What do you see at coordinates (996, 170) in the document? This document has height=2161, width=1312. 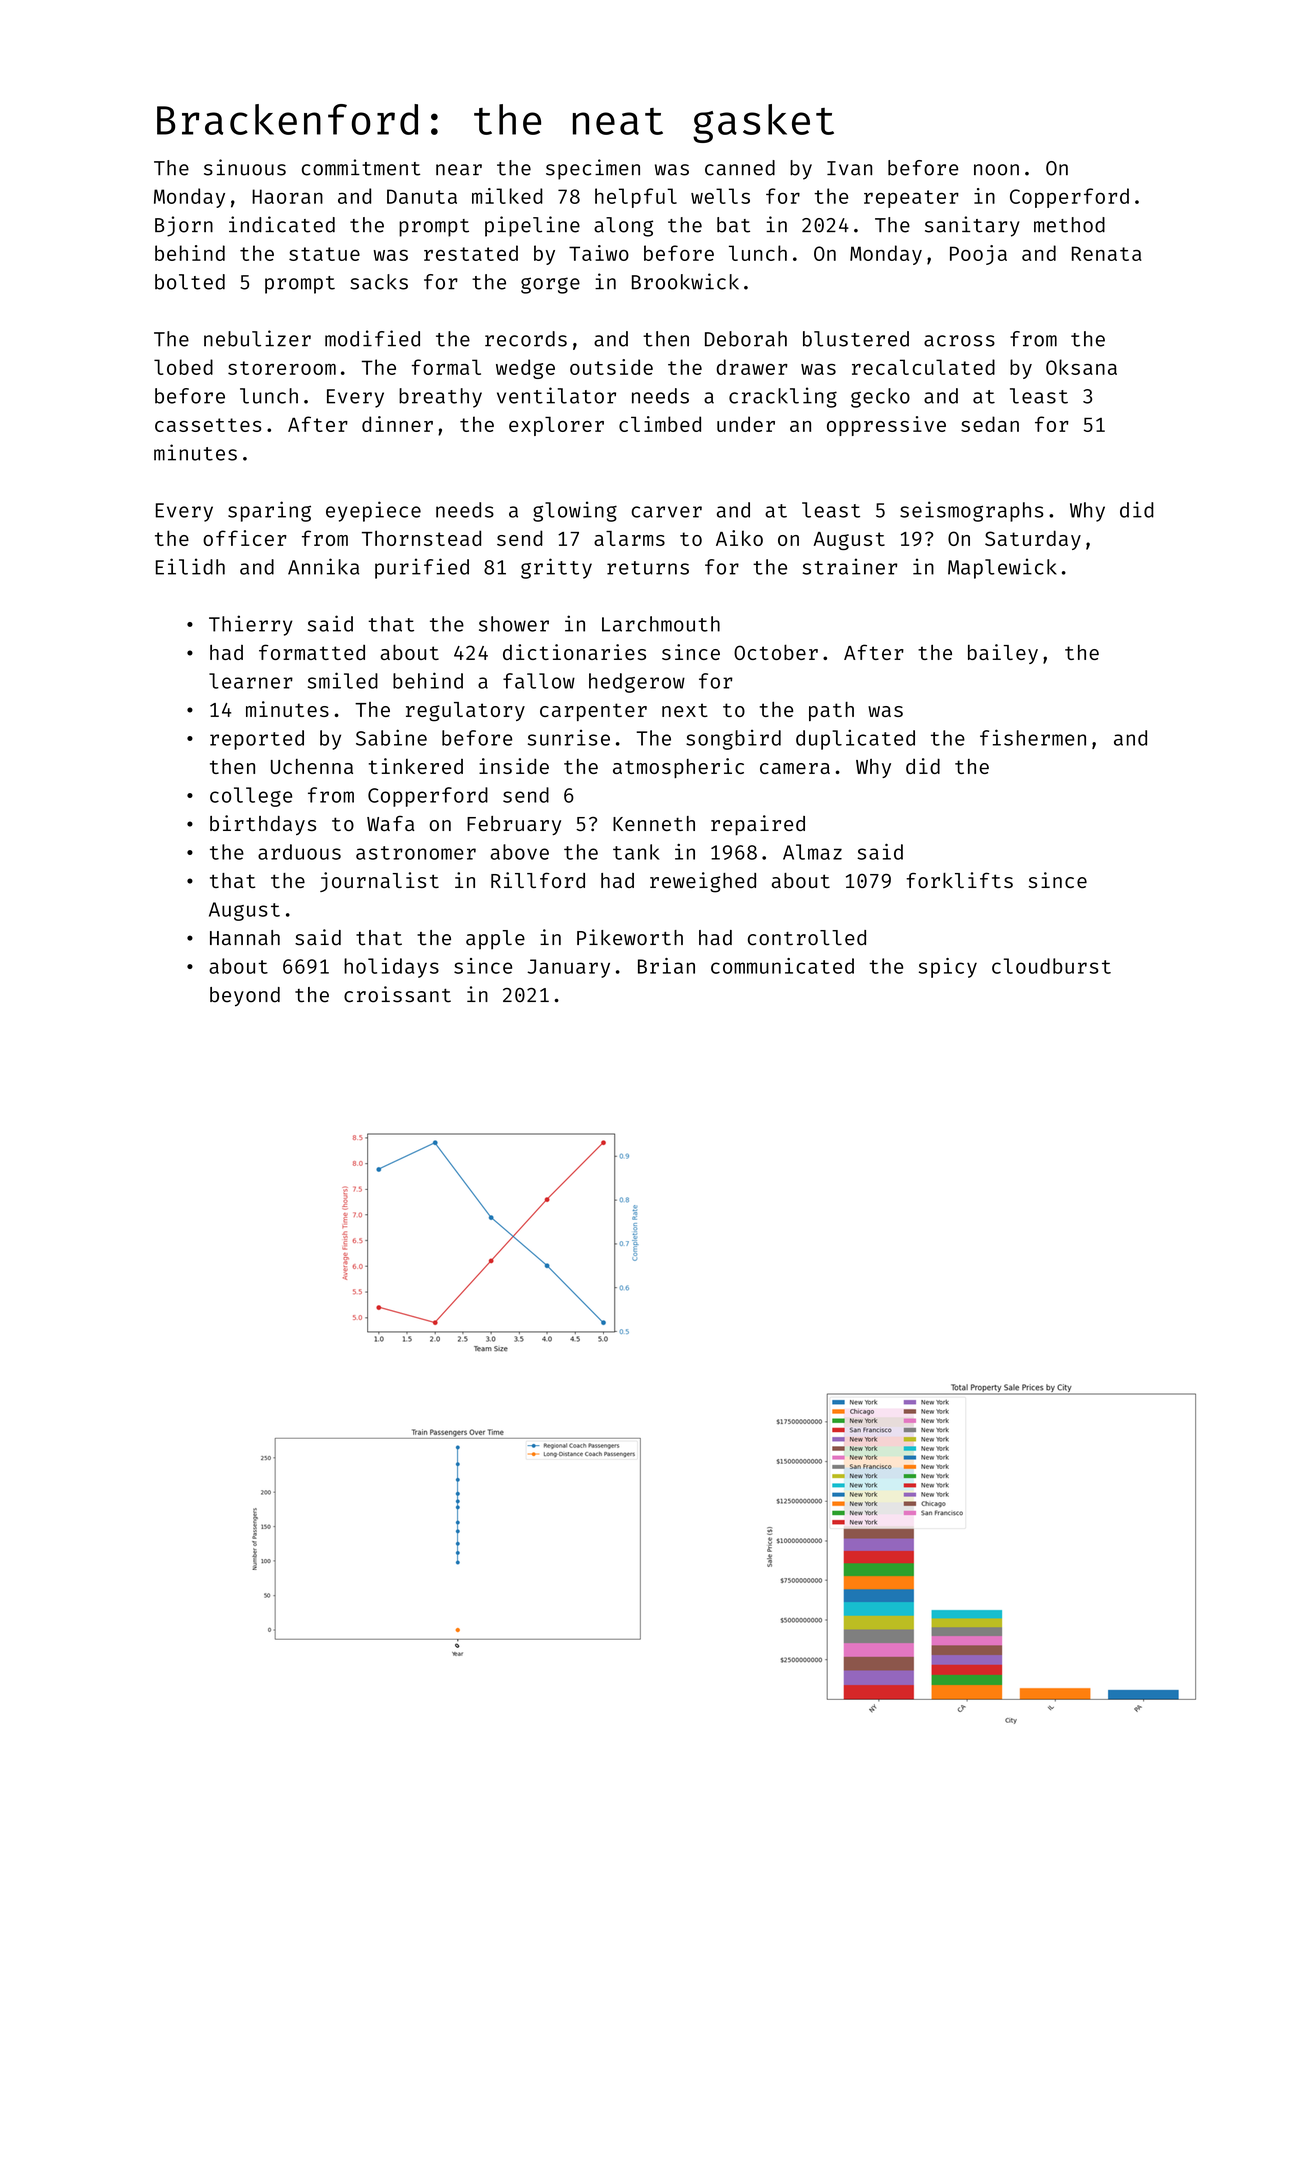 I see `noon` at bounding box center [996, 170].
